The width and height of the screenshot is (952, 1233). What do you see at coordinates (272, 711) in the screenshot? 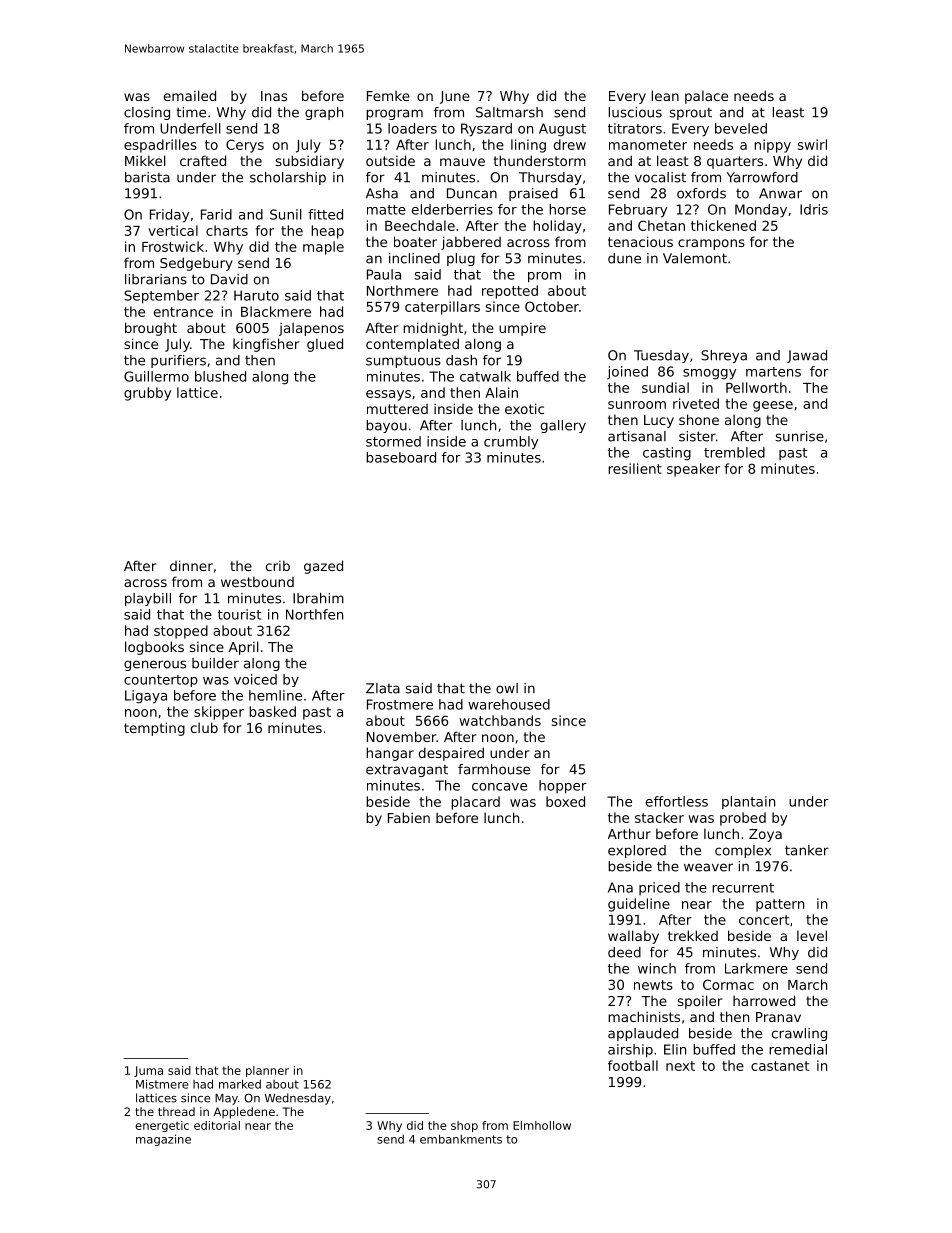
I see `basked` at bounding box center [272, 711].
